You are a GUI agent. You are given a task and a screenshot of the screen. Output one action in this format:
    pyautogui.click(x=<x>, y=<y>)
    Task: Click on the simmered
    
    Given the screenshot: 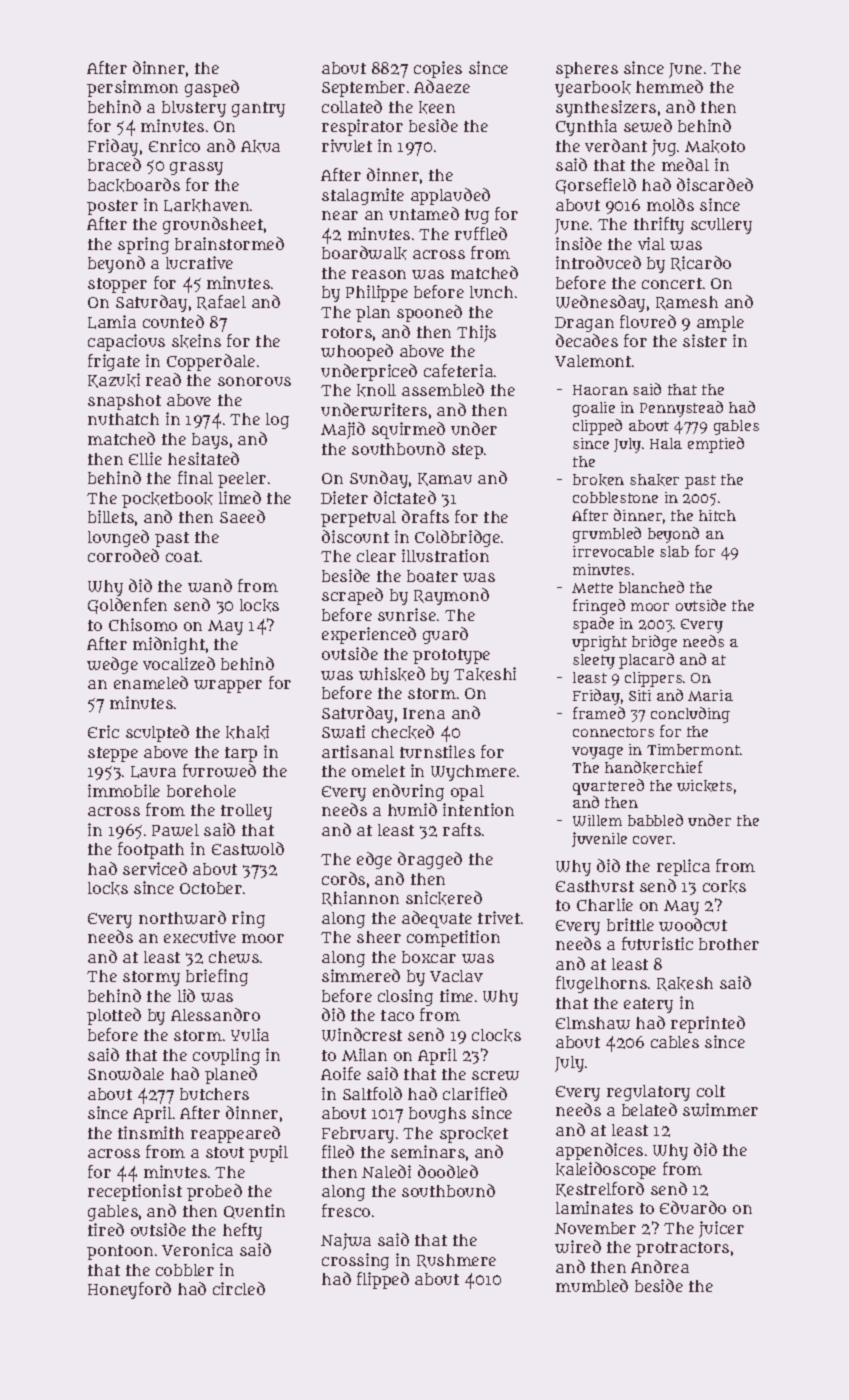 What is the action you would take?
    pyautogui.click(x=361, y=975)
